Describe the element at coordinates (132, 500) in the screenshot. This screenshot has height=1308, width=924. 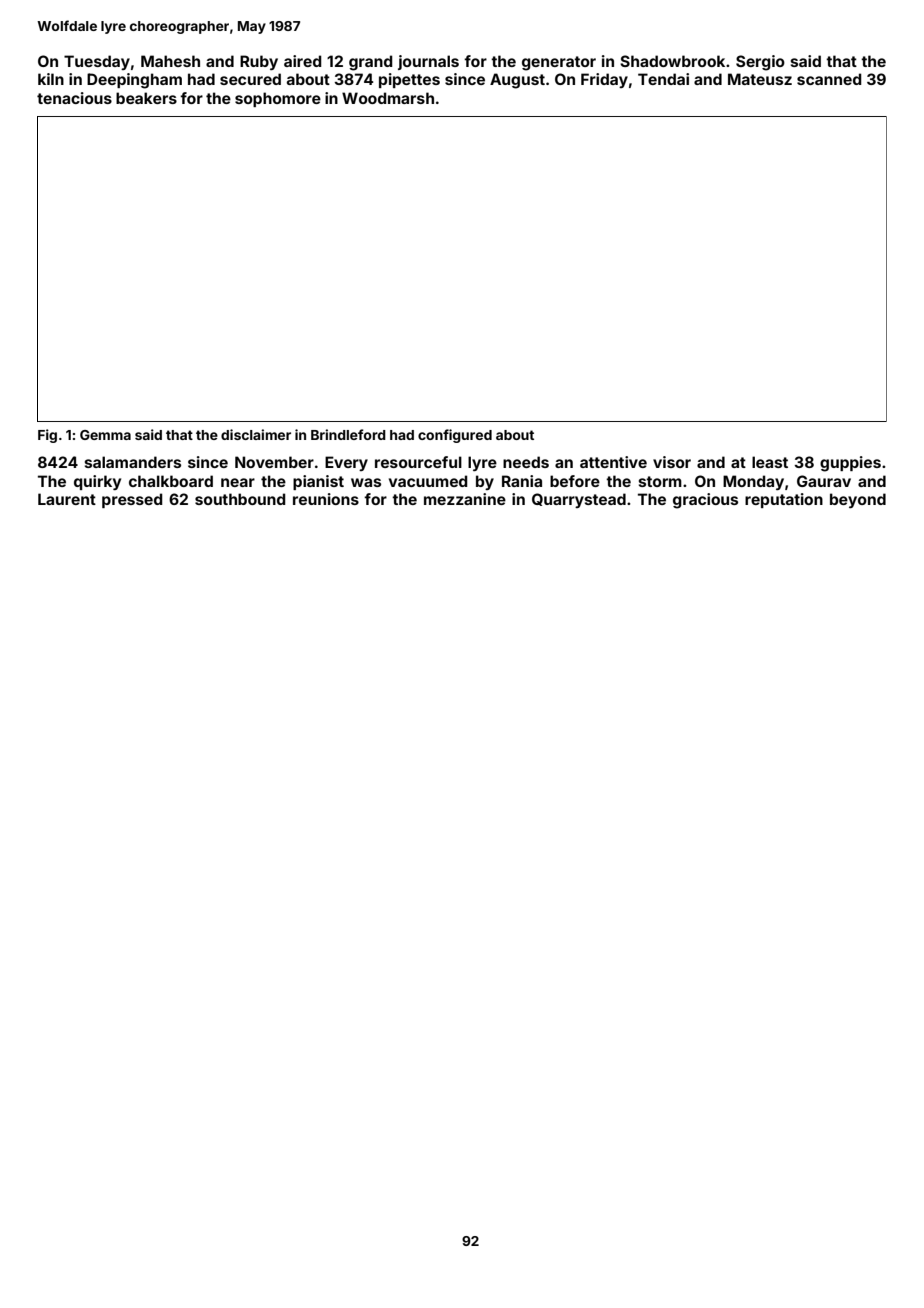
I see `pressed` at that location.
